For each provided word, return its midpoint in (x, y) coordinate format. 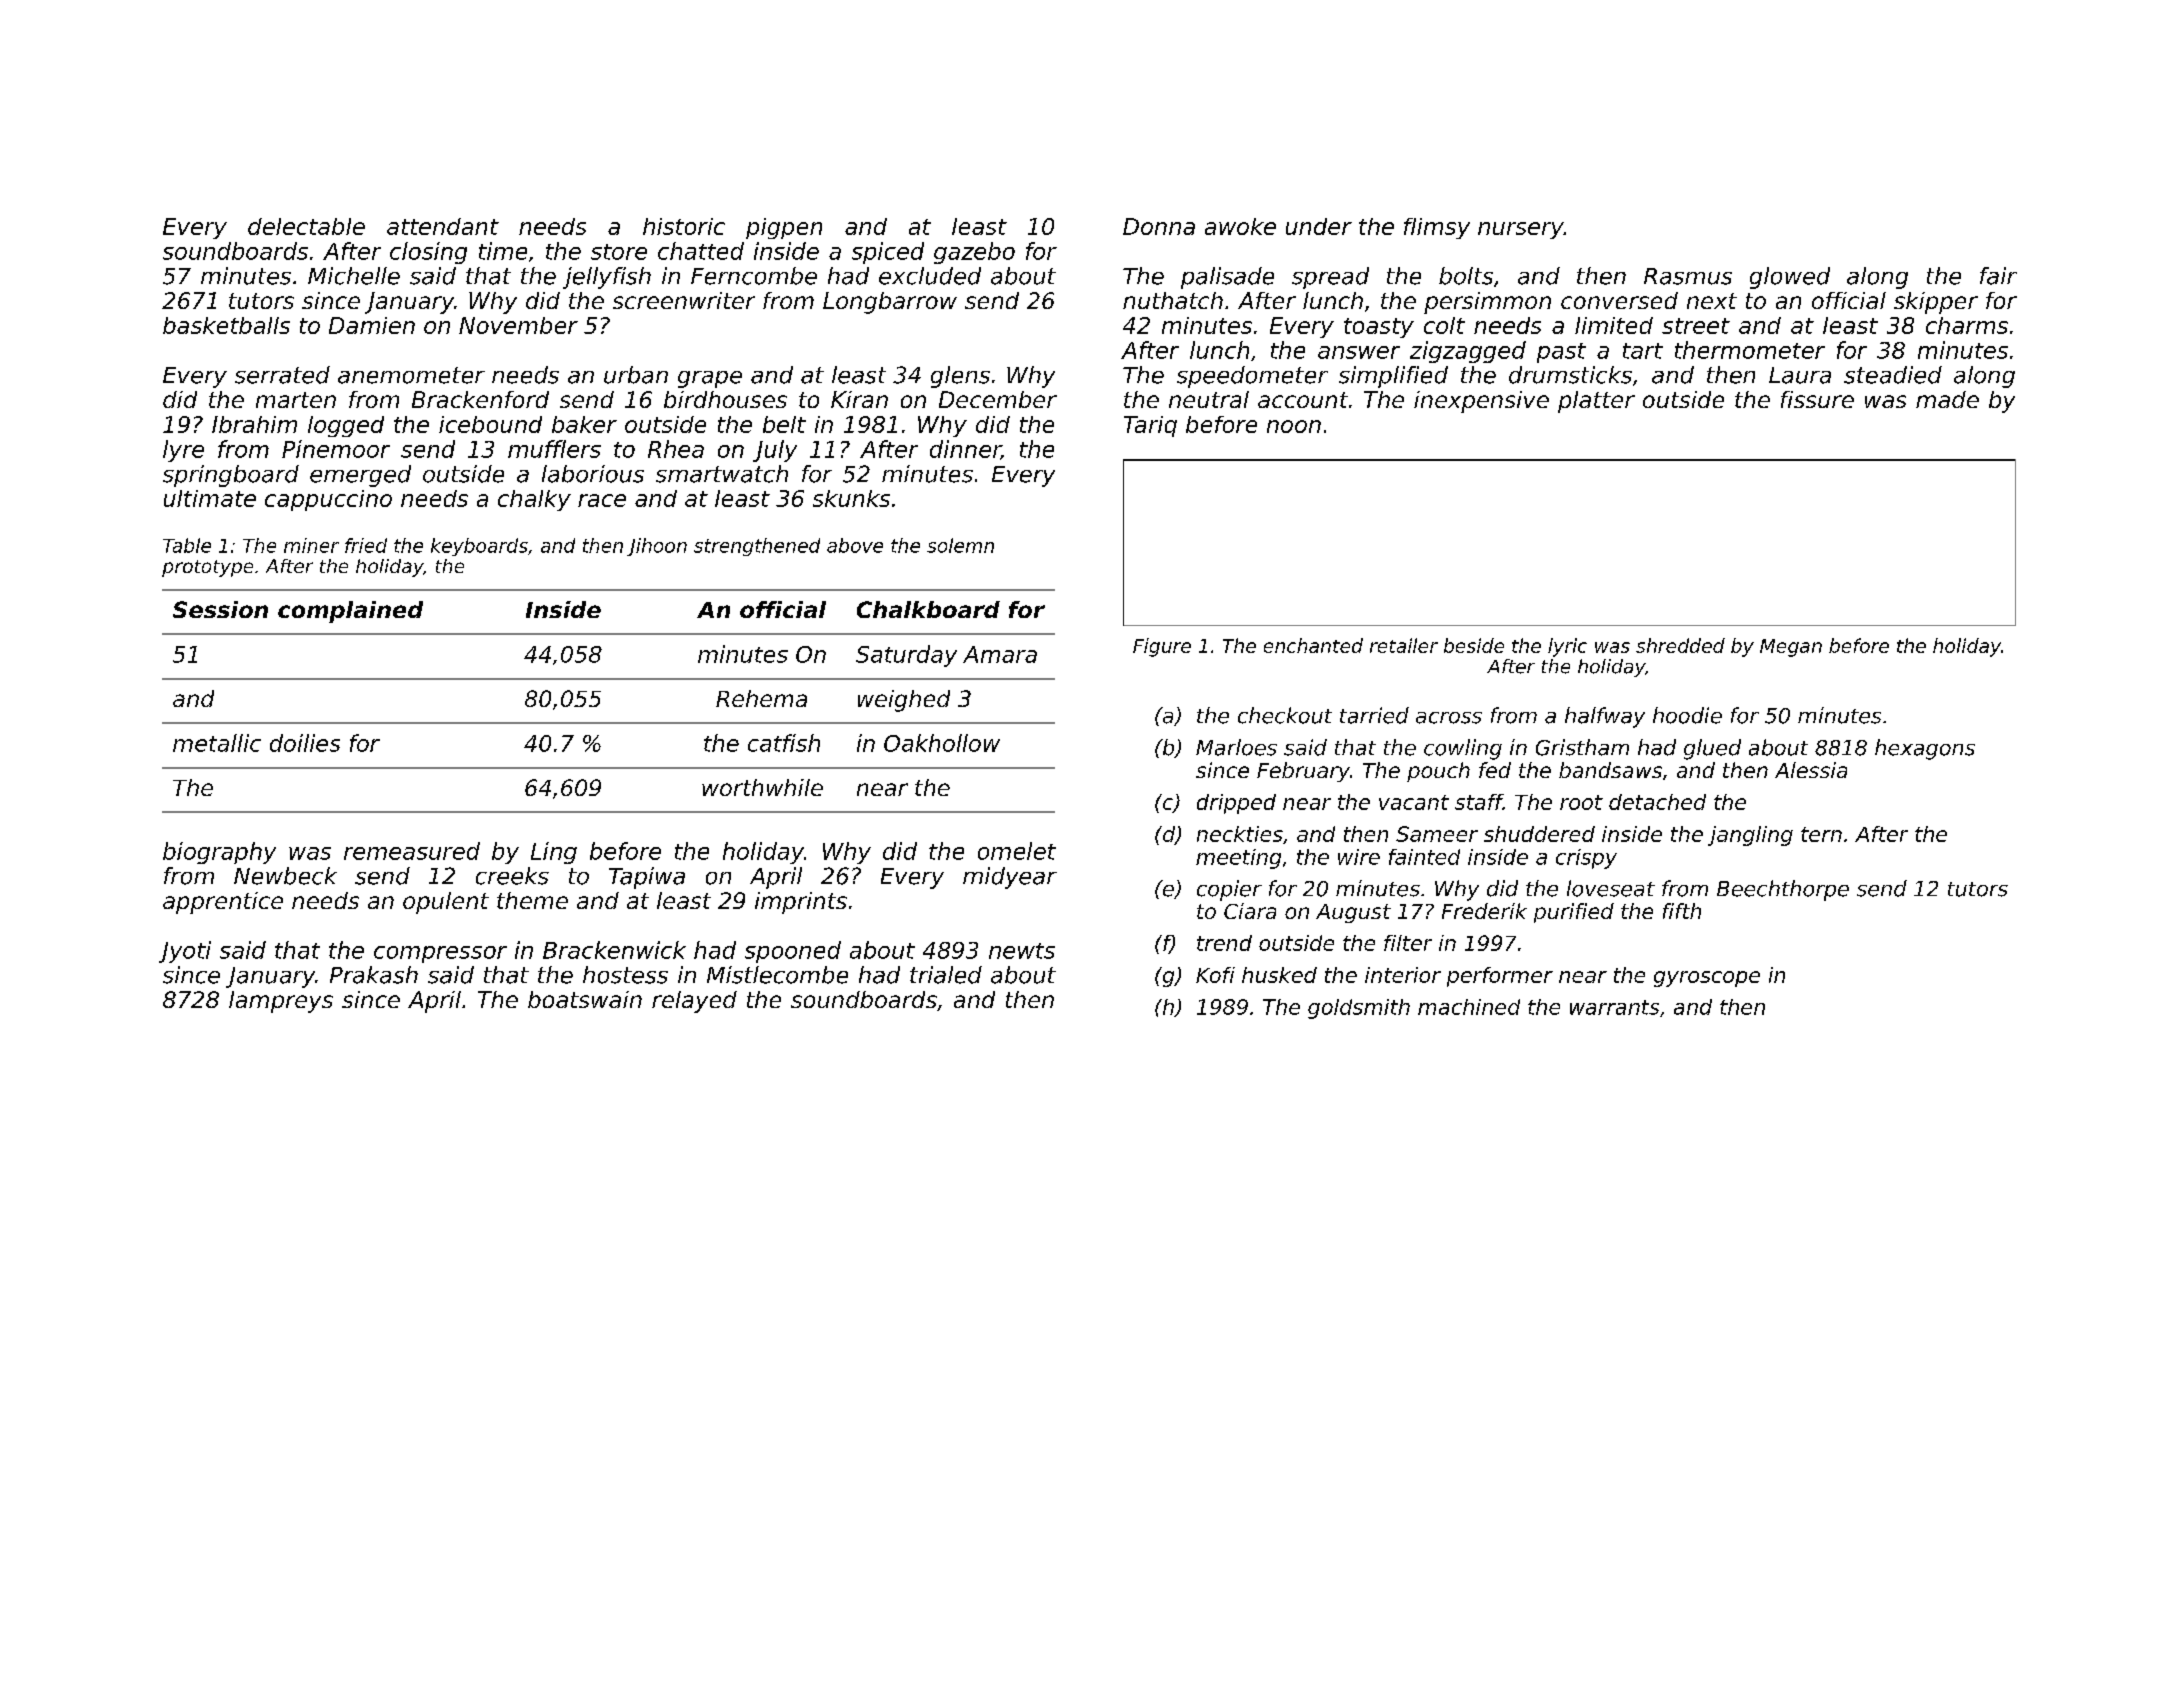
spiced (888, 253)
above (855, 545)
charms (1967, 325)
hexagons (1925, 749)
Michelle (354, 276)
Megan (1791, 648)
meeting (1238, 859)
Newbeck (285, 876)
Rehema (761, 698)
